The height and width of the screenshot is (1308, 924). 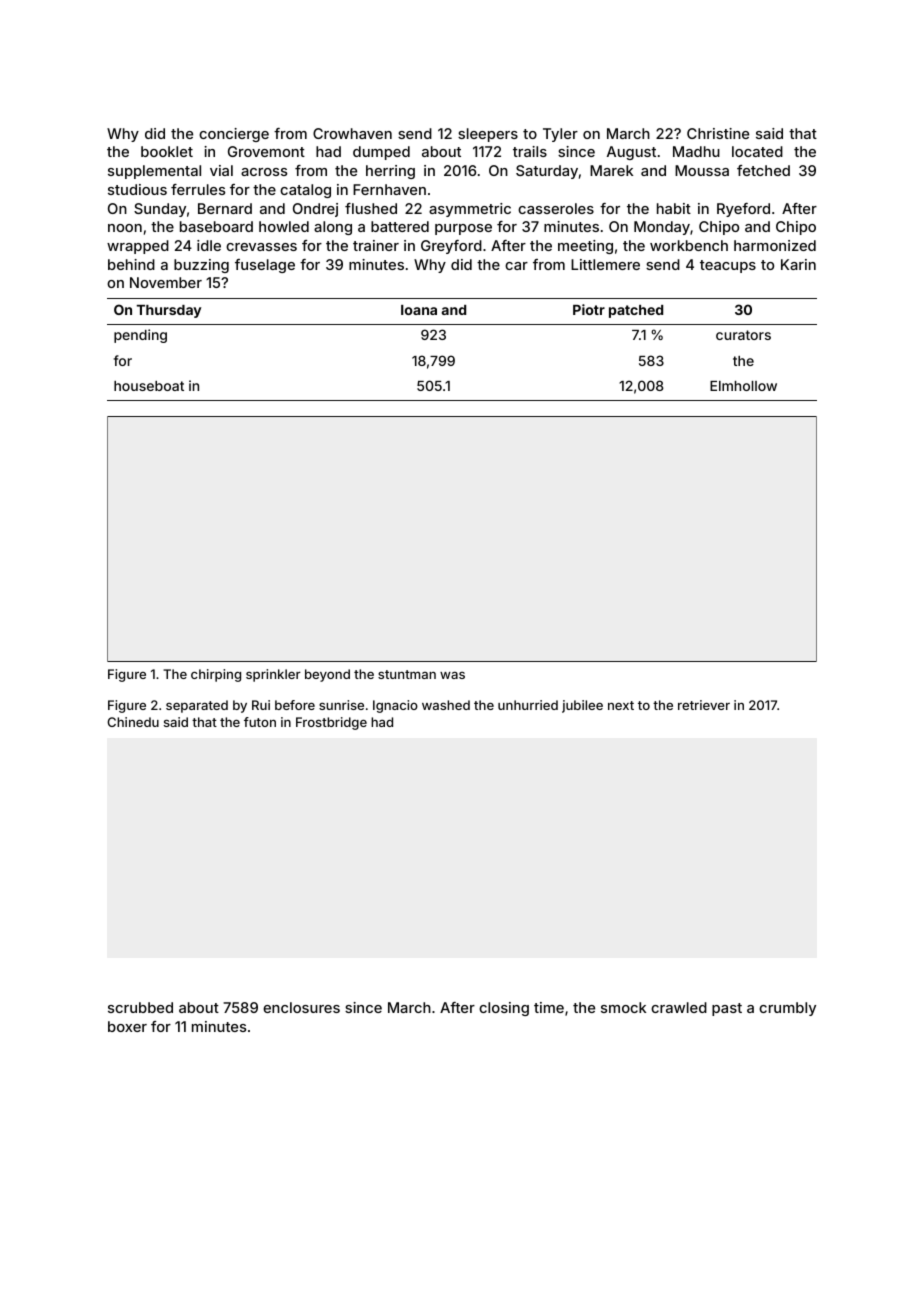 What do you see at coordinates (623, 1007) in the screenshot?
I see `smock` at bounding box center [623, 1007].
